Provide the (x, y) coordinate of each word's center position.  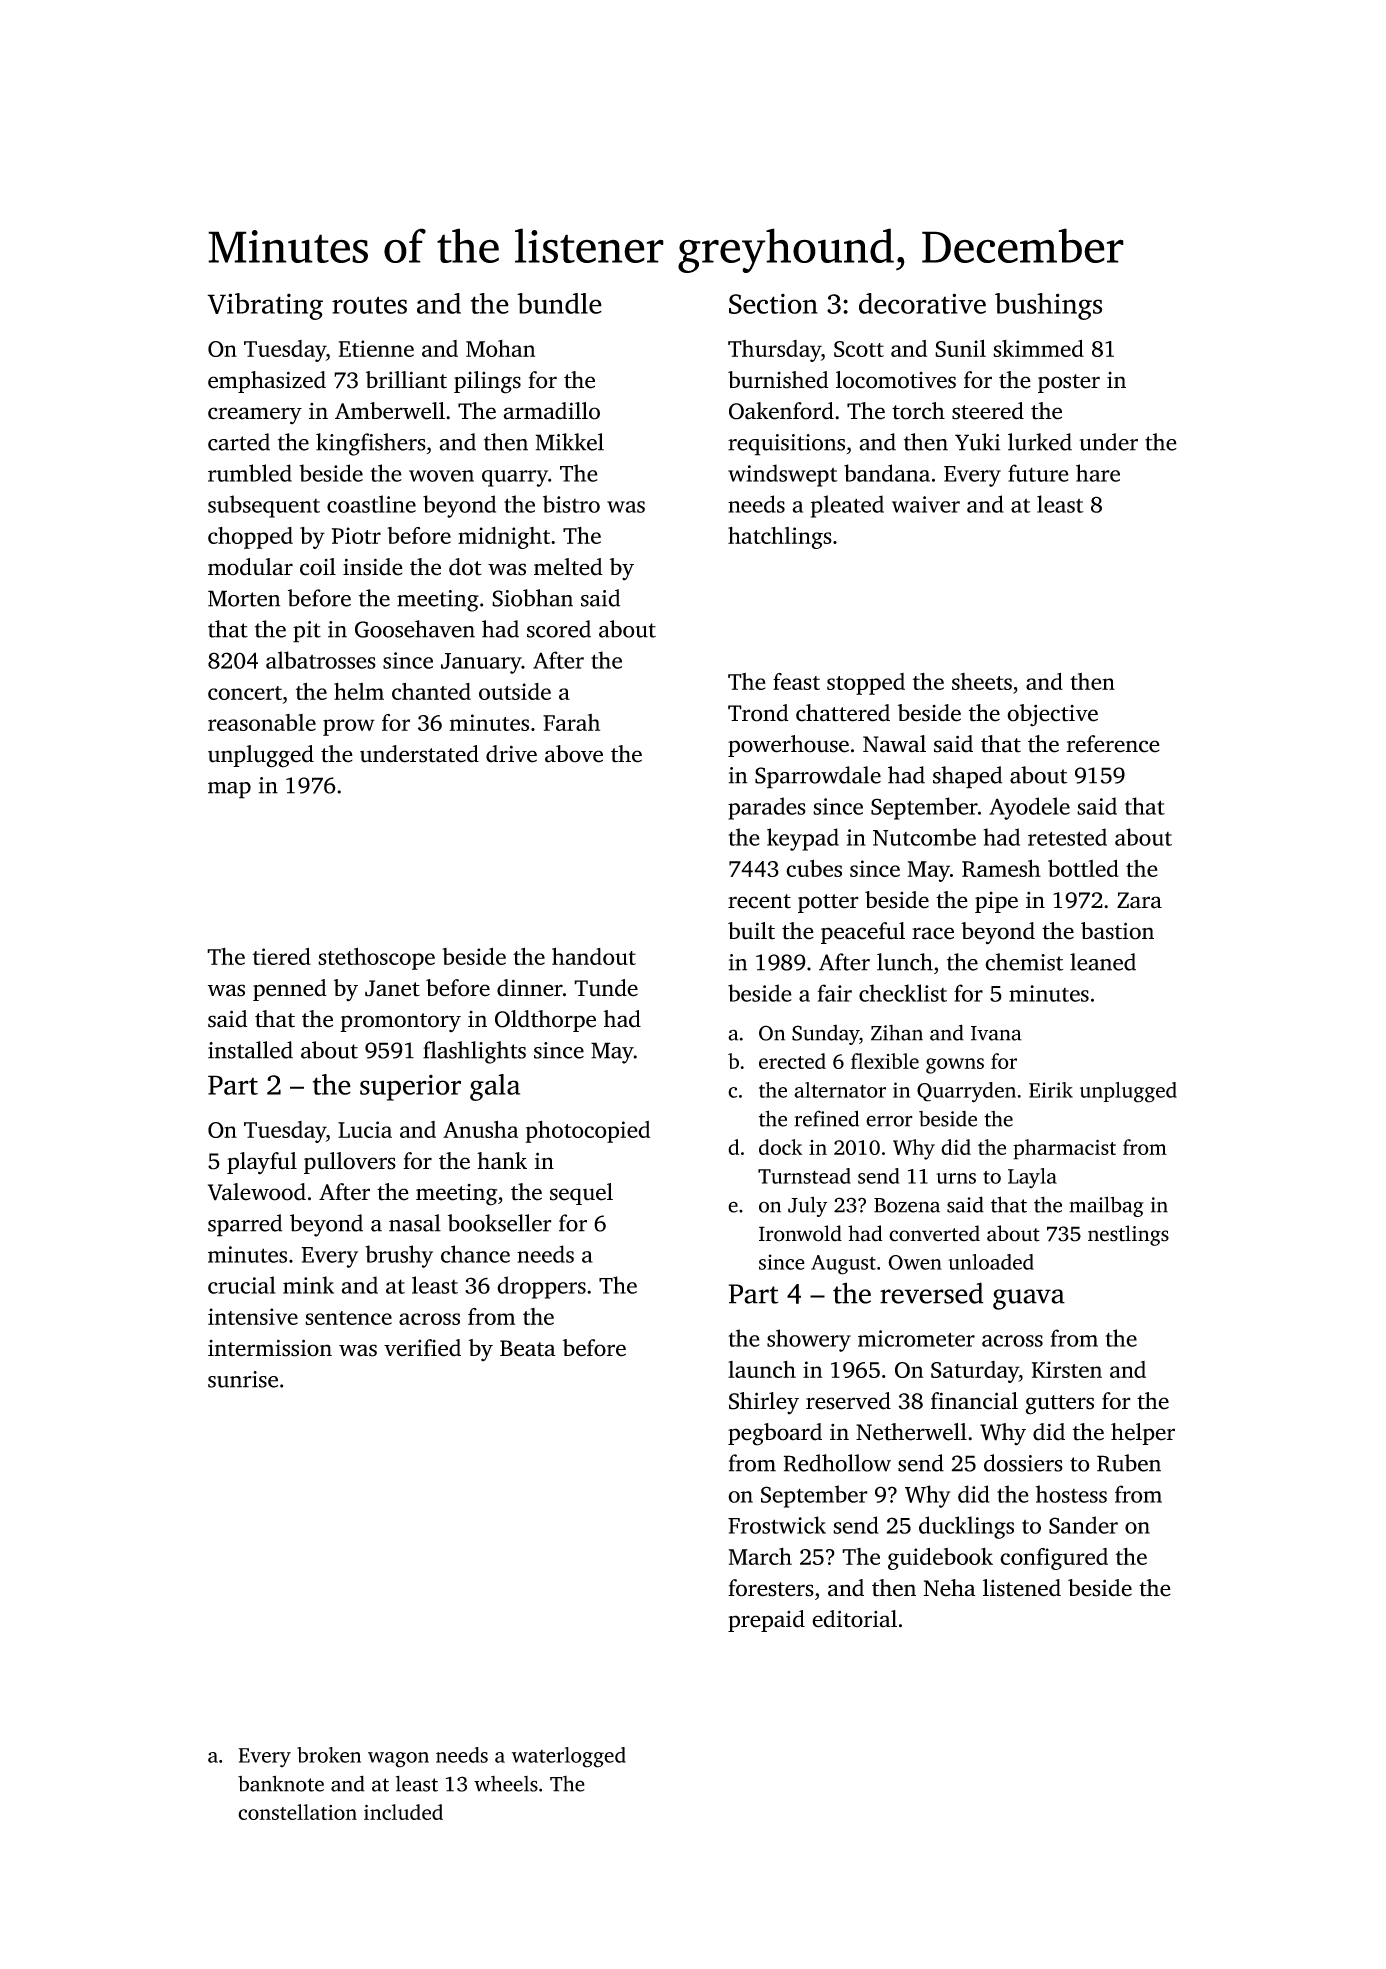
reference (1113, 744)
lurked (1040, 442)
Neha (949, 1588)
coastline (371, 504)
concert (245, 693)
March (760, 1556)
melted (568, 567)
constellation (297, 1812)
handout (594, 956)
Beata (528, 1348)
